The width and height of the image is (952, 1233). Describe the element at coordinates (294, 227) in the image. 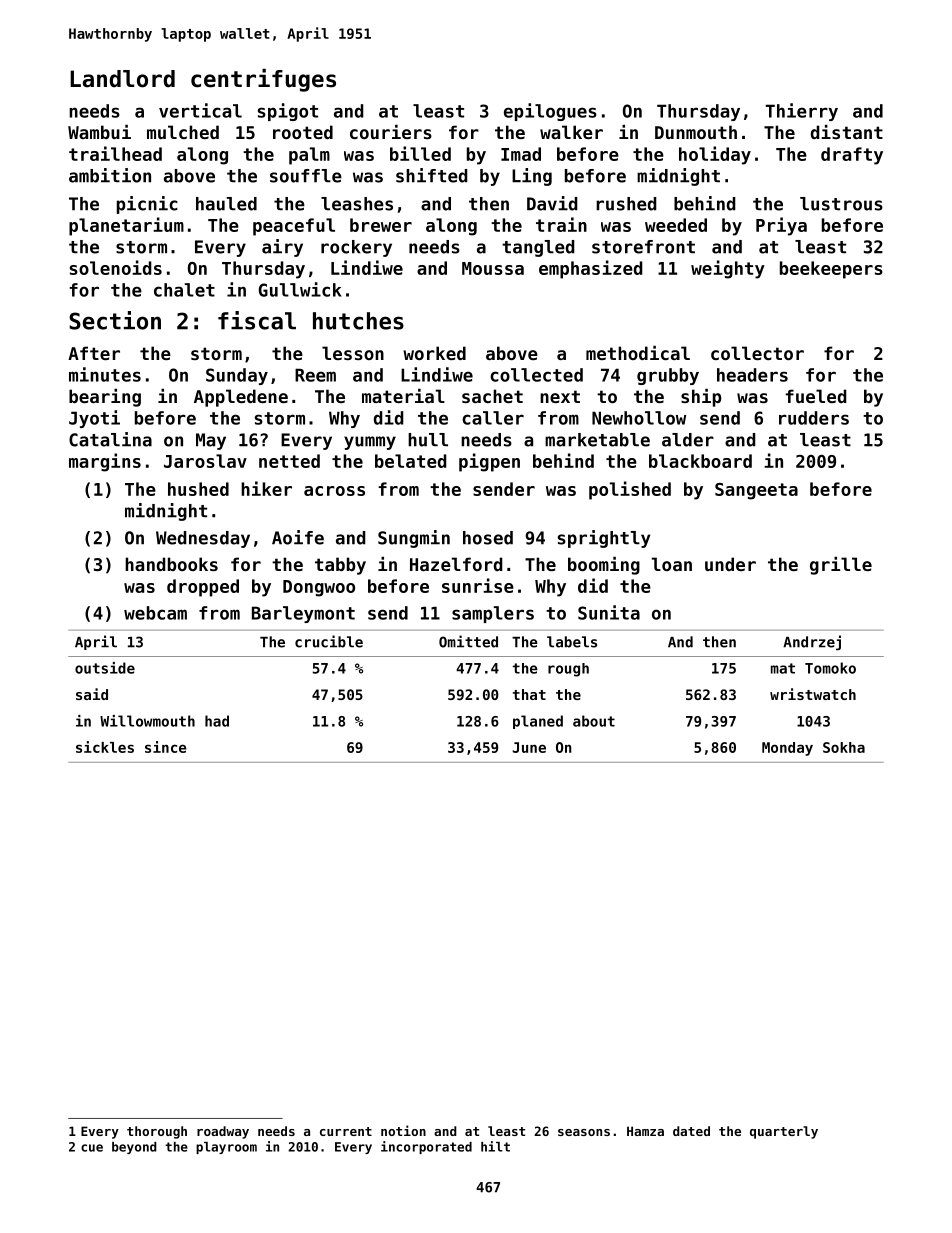

I see `peaceful` at that location.
